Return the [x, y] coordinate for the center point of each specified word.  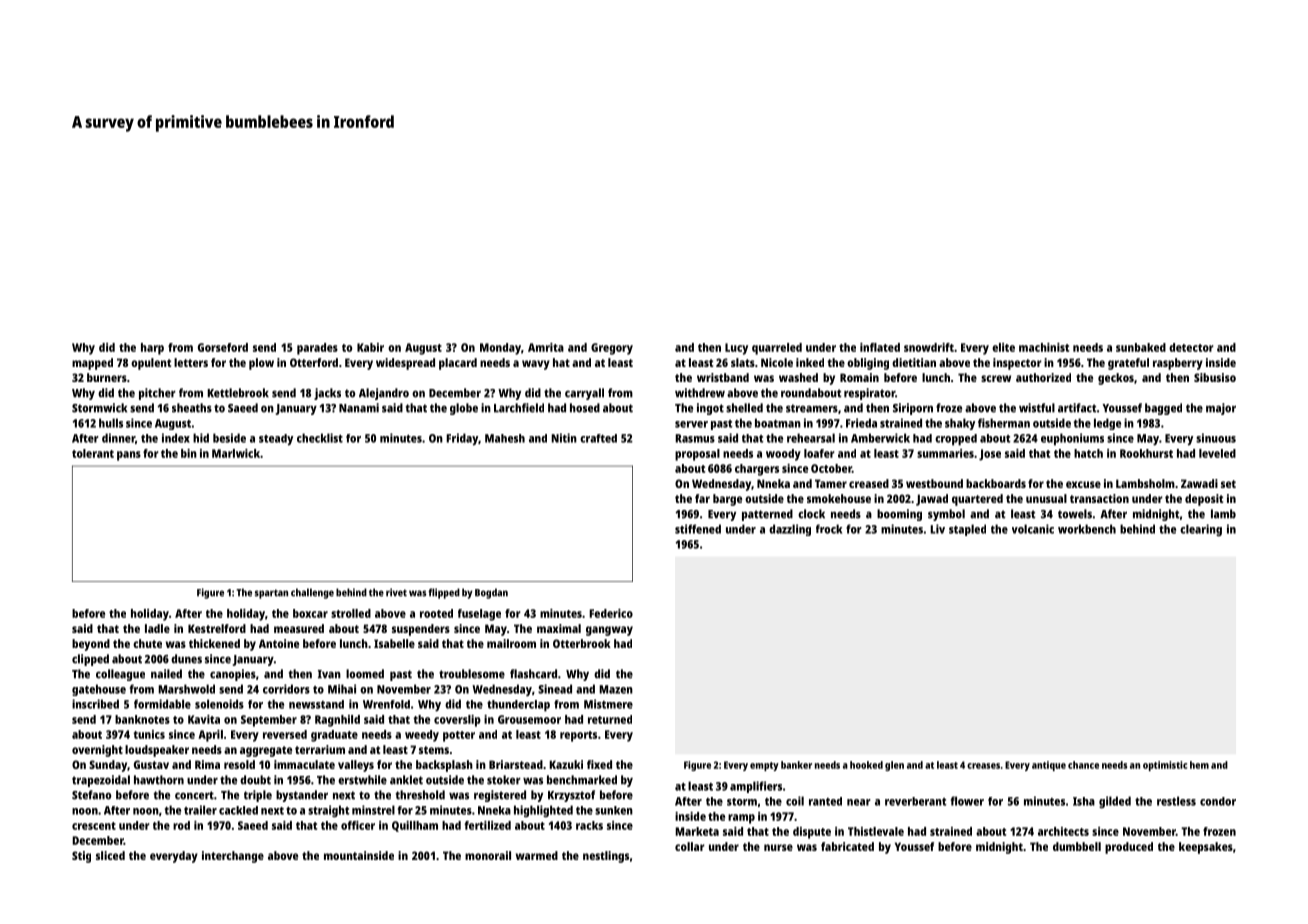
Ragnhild [337, 721]
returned [610, 719]
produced [1129, 848]
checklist [320, 438]
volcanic [1033, 529]
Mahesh [505, 438]
